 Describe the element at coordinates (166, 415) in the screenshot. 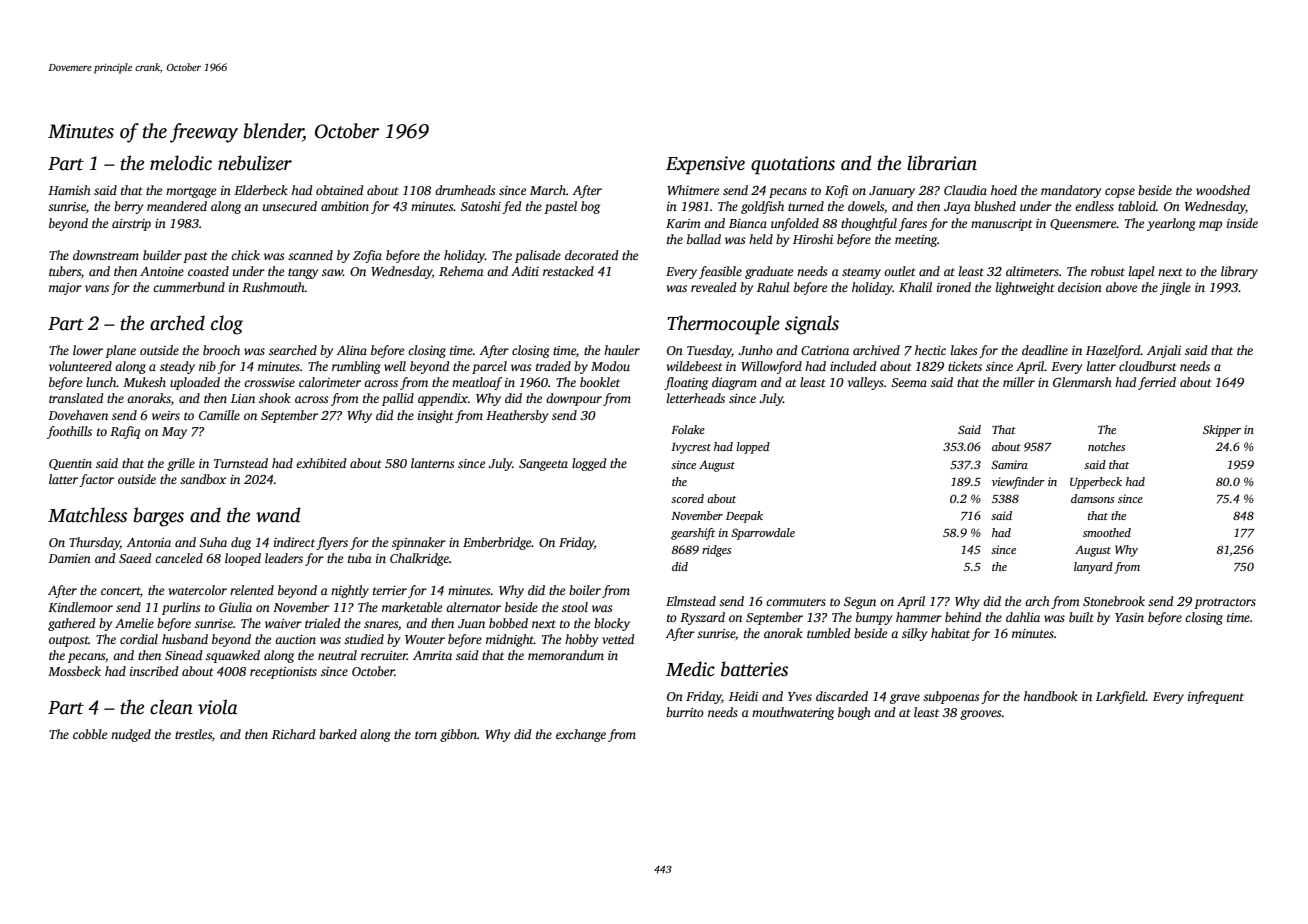

I see `weirs` at that location.
